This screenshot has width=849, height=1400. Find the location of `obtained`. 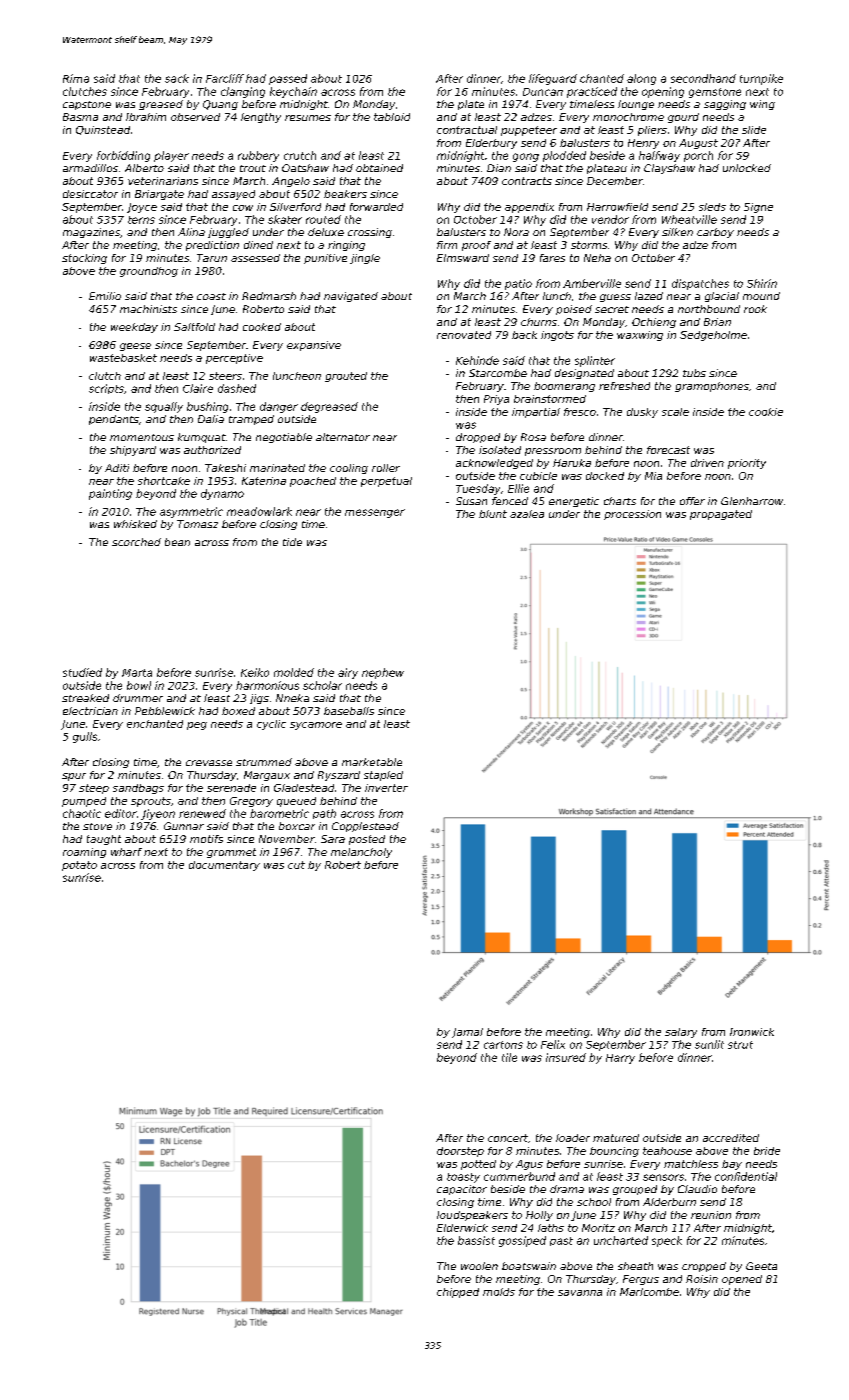

obtained is located at coordinates (379, 168).
